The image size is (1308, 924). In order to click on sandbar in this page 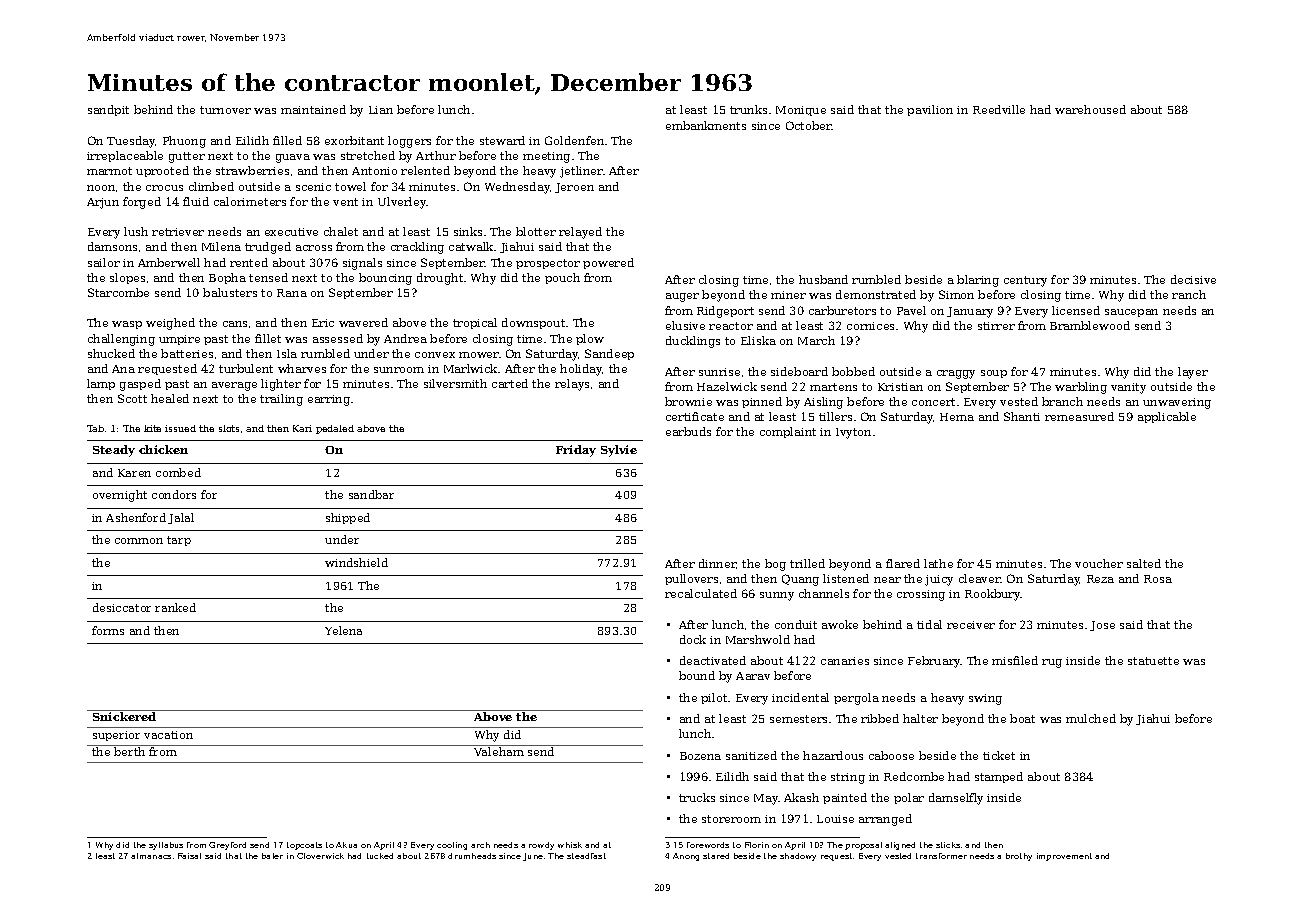, I will do `click(371, 494)`.
